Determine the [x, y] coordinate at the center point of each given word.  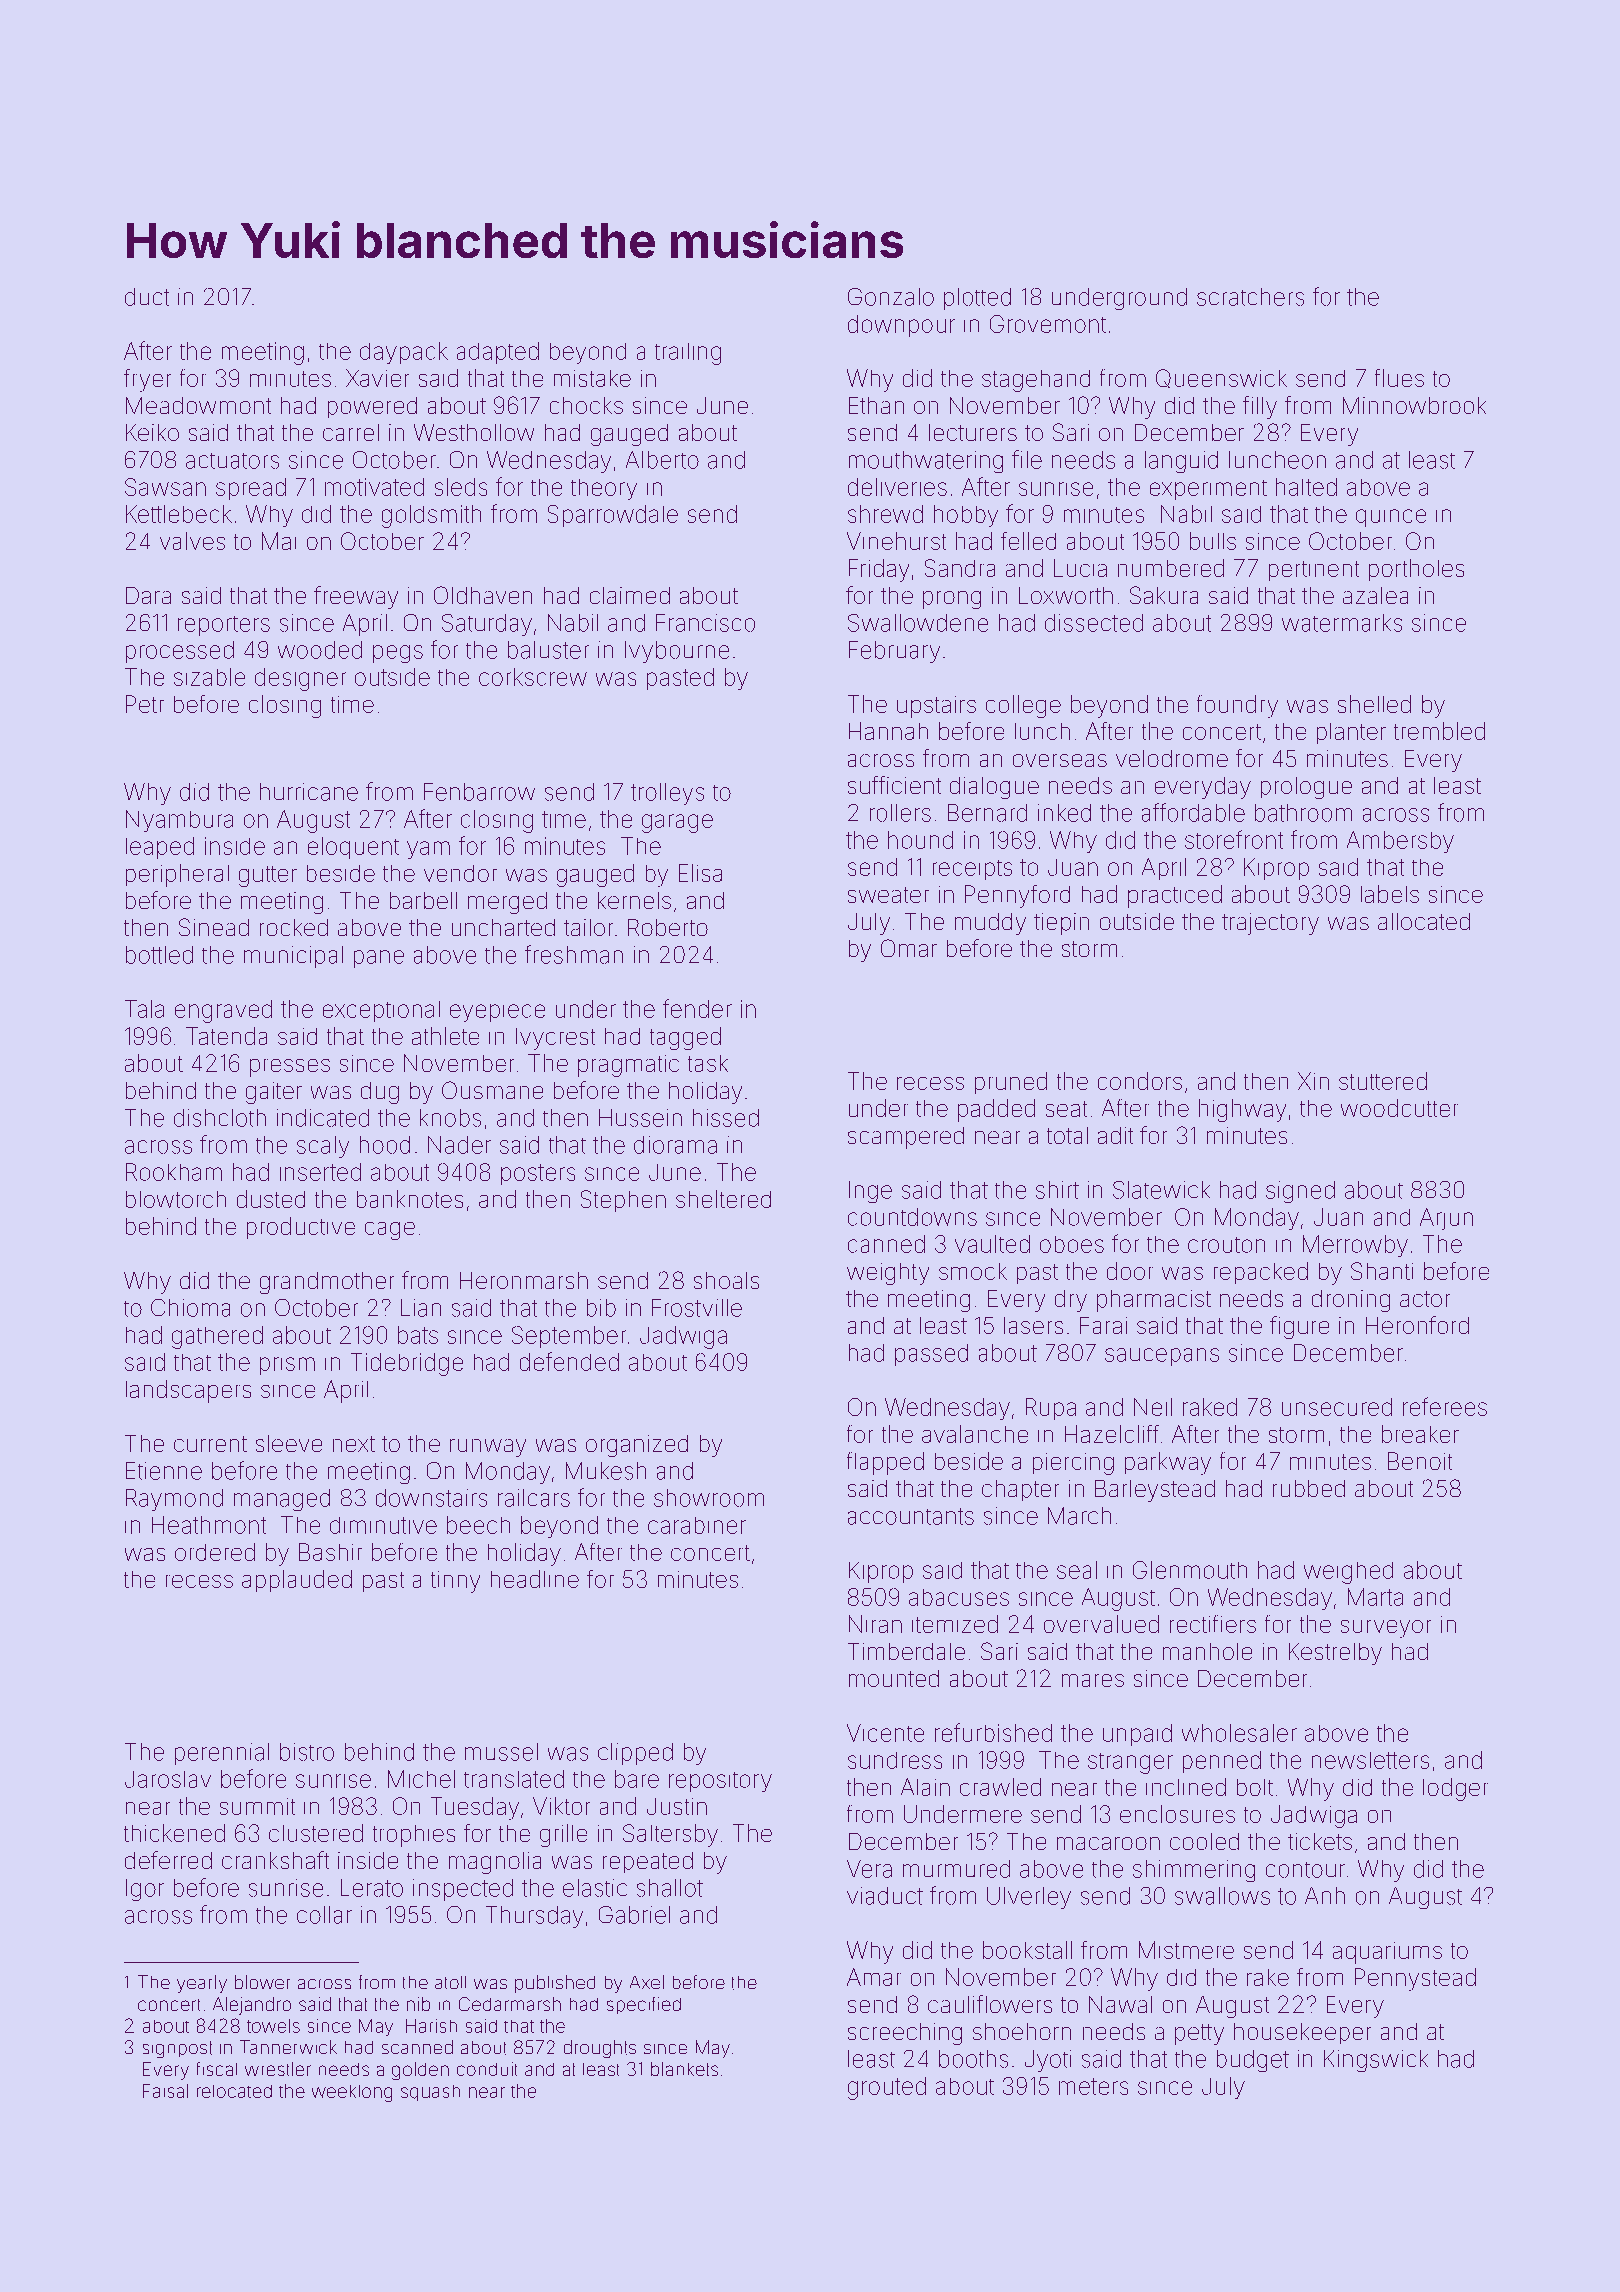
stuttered [1383, 1081]
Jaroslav [168, 1779]
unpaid [1137, 1735]
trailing [688, 354]
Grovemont [1048, 324]
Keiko [152, 432]
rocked [294, 927]
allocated [1424, 921]
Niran [875, 1624]
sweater [888, 895]
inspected [463, 1890]
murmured [956, 1869]
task [708, 1063]
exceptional [381, 1011]
